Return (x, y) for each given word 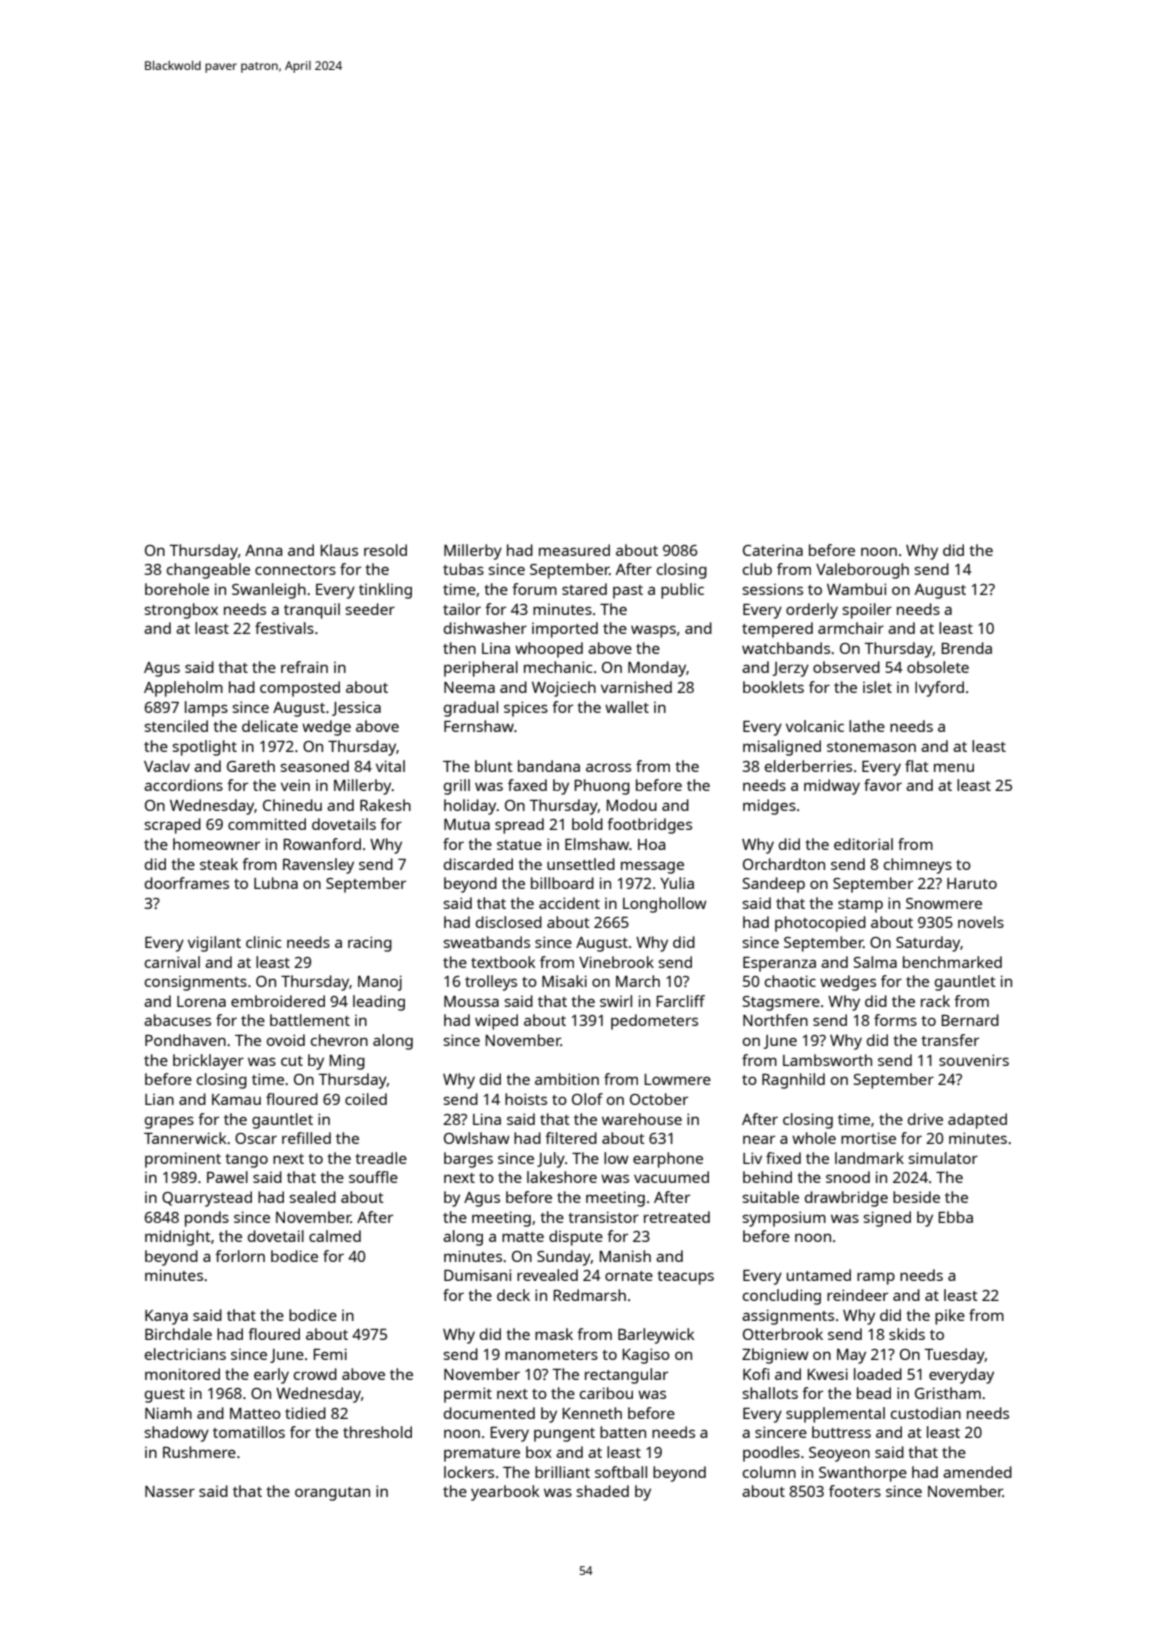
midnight (178, 1238)
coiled (366, 1099)
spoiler (867, 611)
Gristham (948, 1393)
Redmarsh (589, 1295)
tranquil (312, 611)
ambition (567, 1079)
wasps (653, 631)
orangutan (332, 1494)
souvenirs (974, 1060)
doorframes (187, 883)
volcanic (815, 726)
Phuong (602, 787)
